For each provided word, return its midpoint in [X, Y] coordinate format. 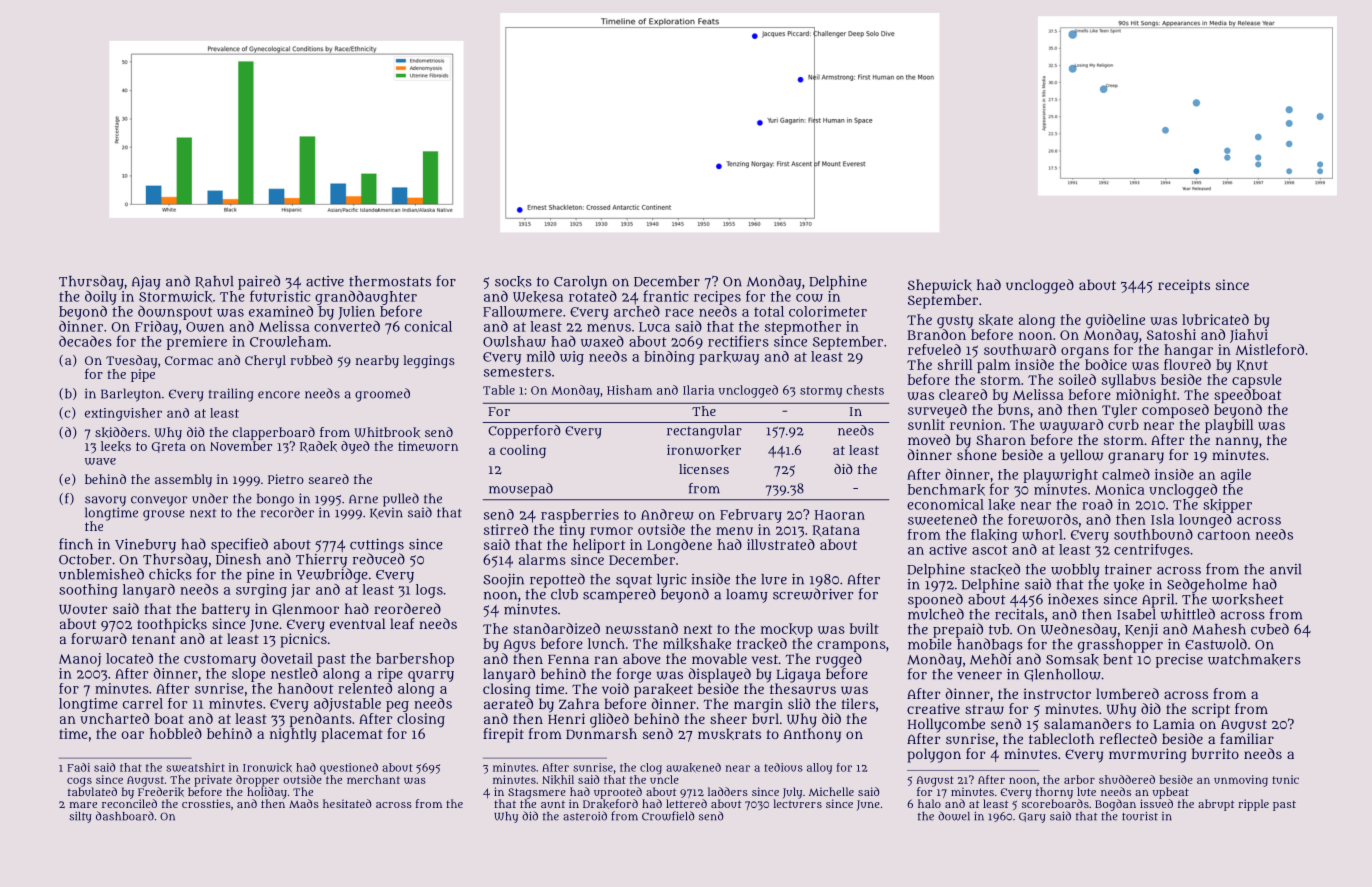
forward [99, 639]
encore [279, 395]
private [213, 781]
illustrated [781, 544]
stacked [995, 569]
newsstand [642, 628]
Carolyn [580, 283]
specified [239, 545]
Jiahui [1249, 336]
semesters [517, 372]
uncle [664, 779]
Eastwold [1216, 644]
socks [513, 282]
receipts [1184, 286]
